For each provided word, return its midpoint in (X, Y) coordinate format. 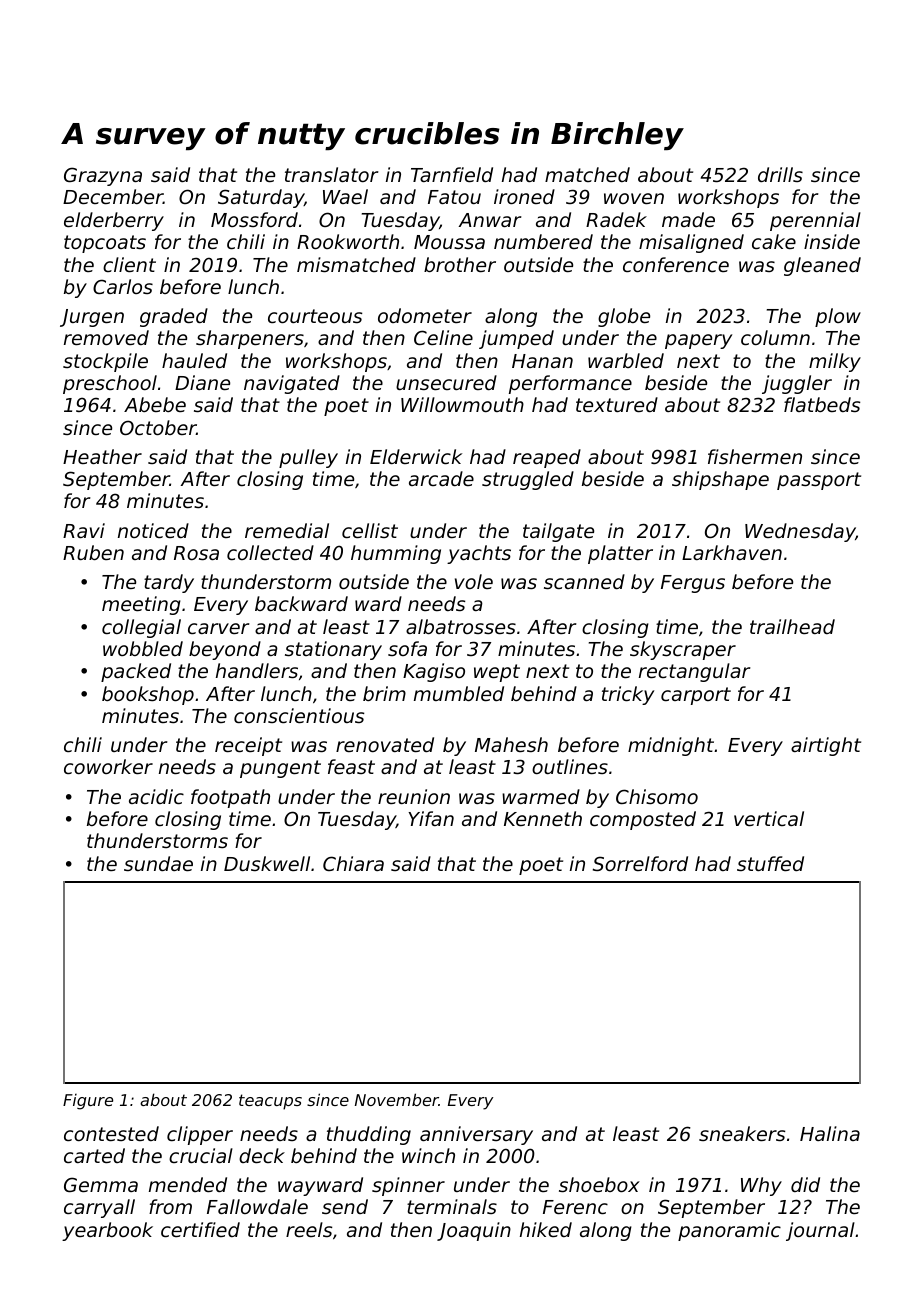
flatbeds (822, 404)
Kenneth (543, 818)
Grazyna (103, 176)
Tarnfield (452, 174)
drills (780, 174)
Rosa (196, 553)
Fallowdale (257, 1206)
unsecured (446, 382)
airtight (826, 746)
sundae (158, 863)
